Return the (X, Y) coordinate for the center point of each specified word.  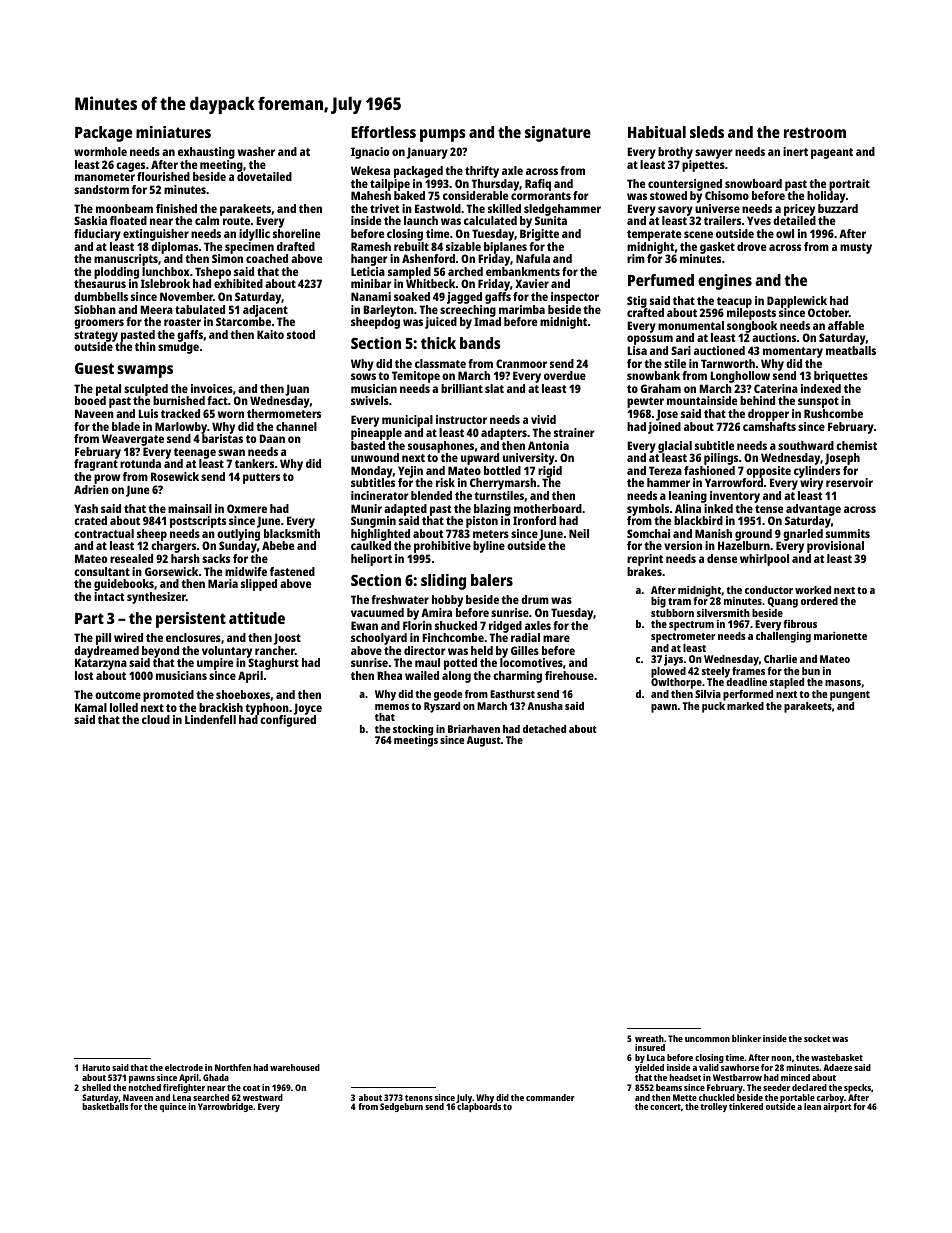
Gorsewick (171, 571)
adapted (405, 510)
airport (837, 1108)
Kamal (91, 707)
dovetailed (264, 176)
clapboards (479, 1108)
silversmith (723, 613)
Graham (661, 388)
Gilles (525, 650)
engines (725, 282)
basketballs (105, 1107)
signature (558, 134)
